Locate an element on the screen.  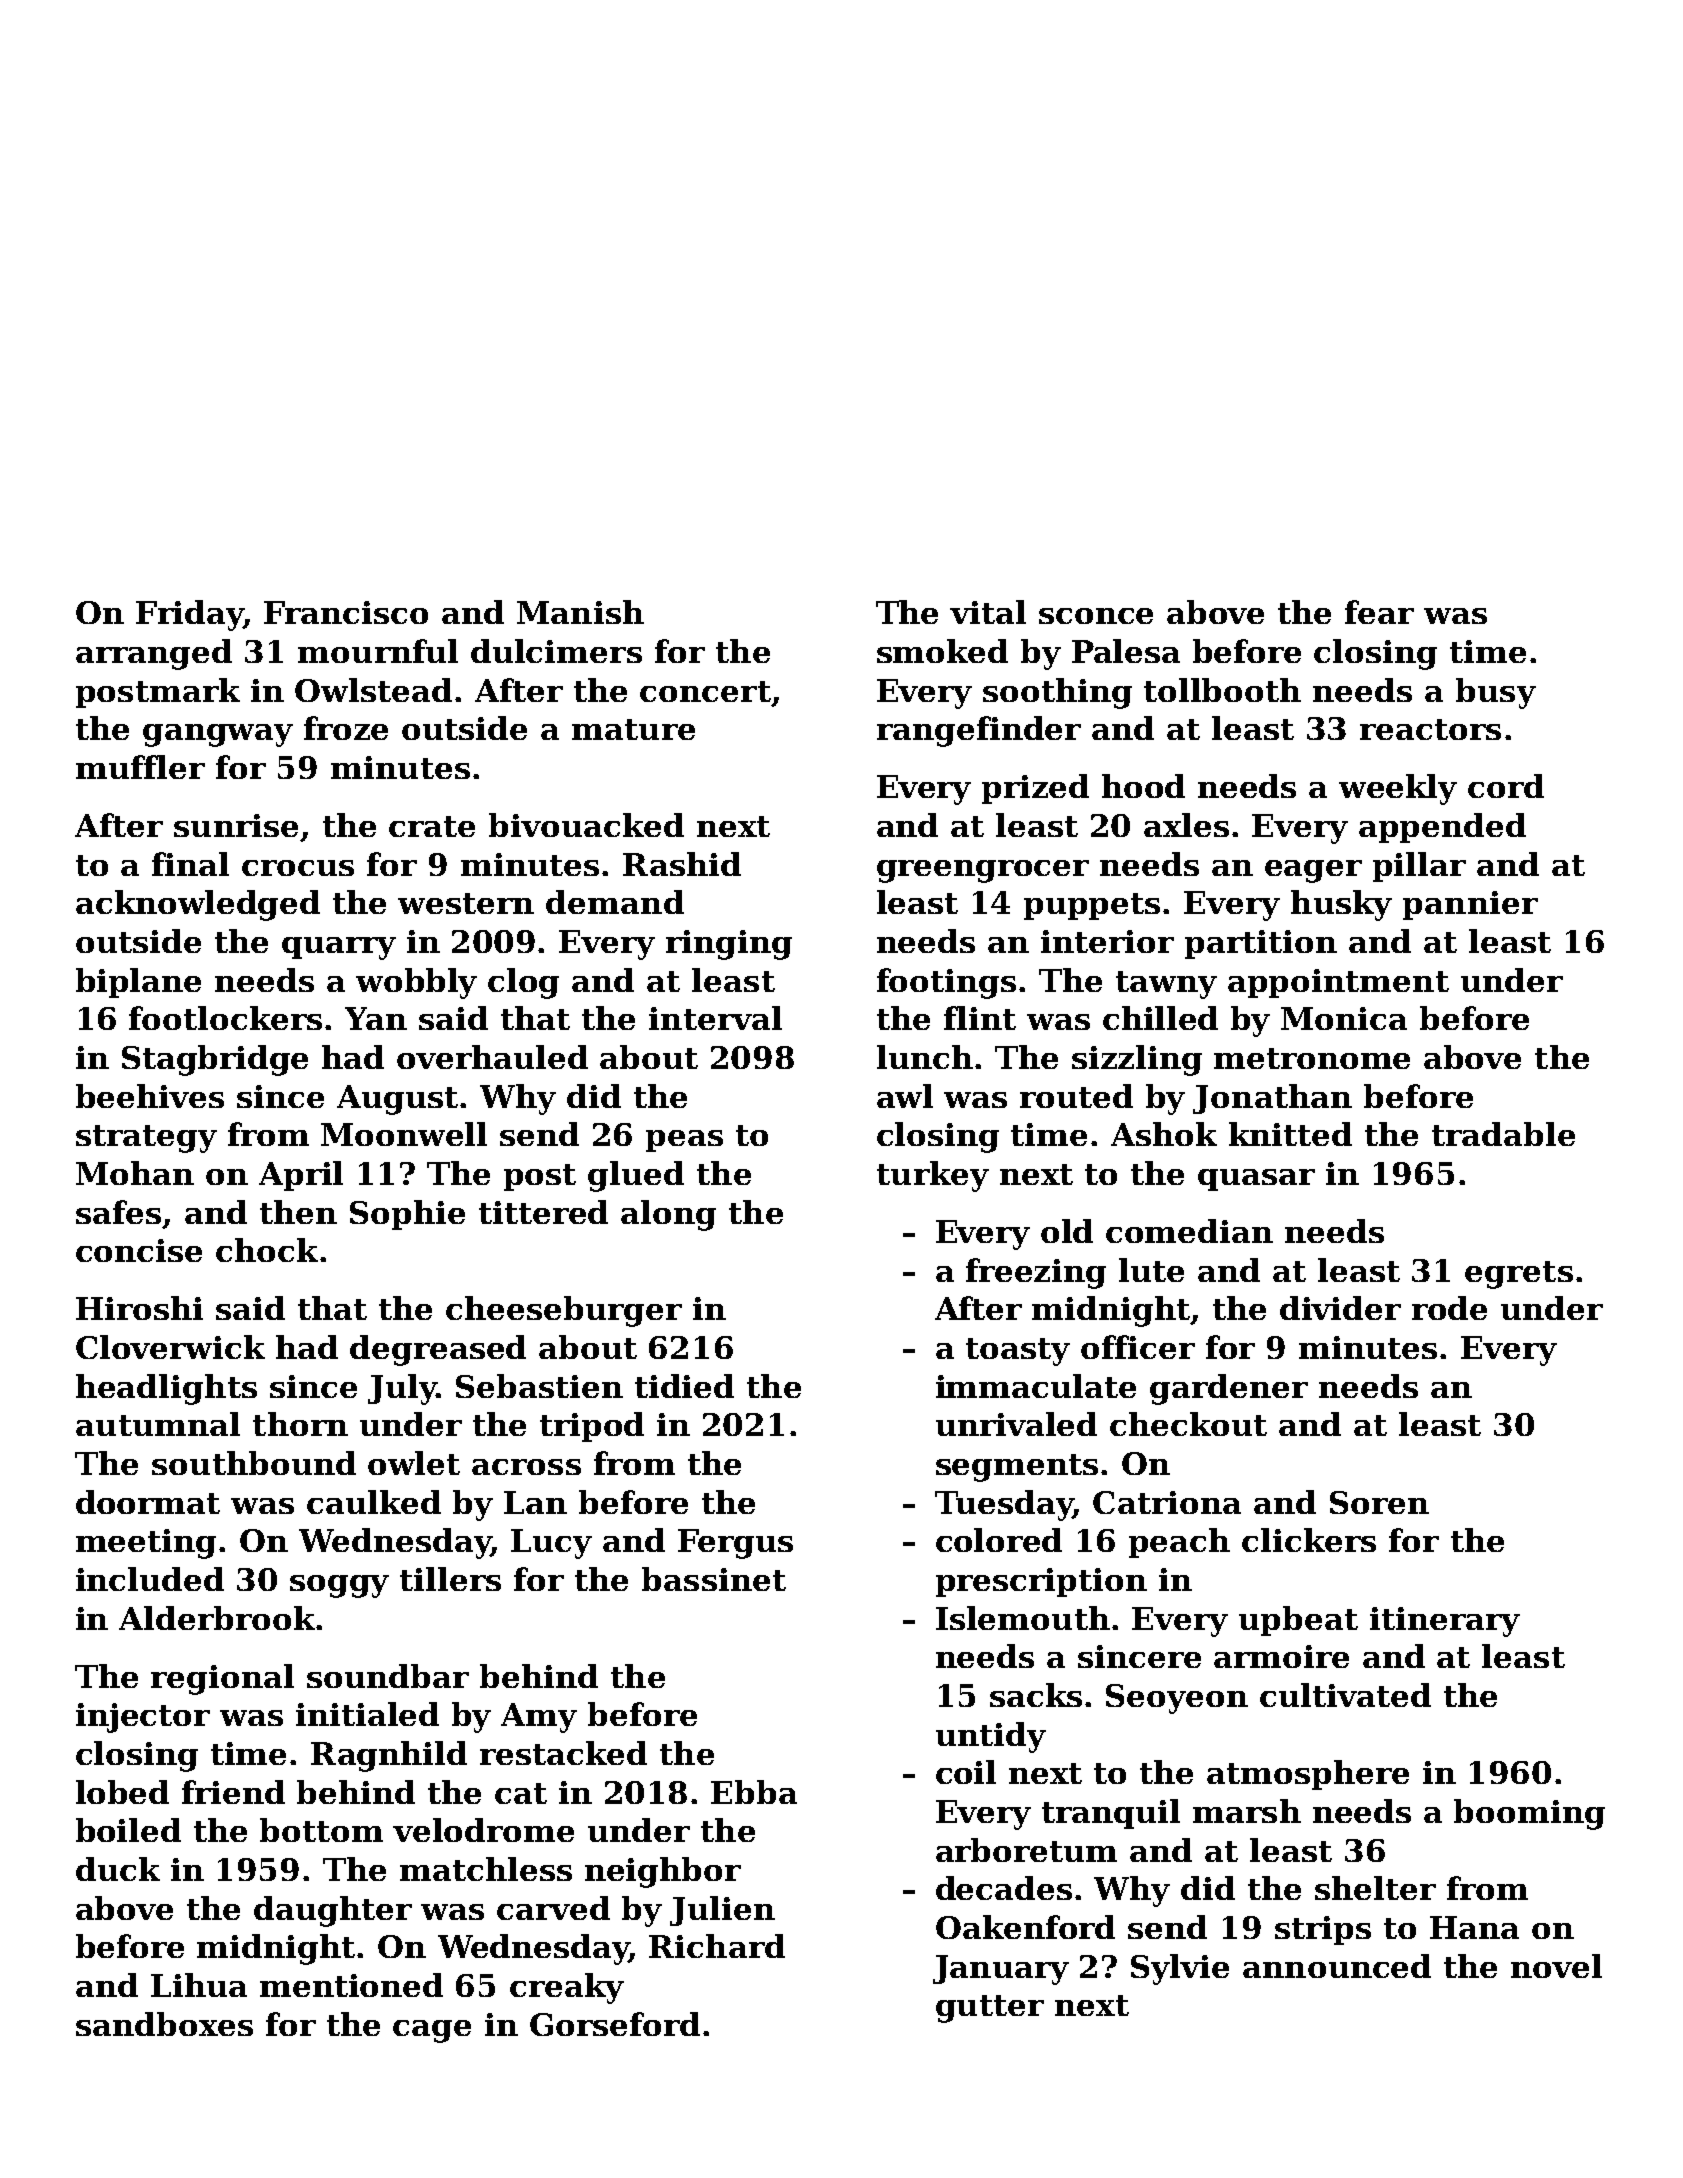
fear is located at coordinates (1379, 612).
